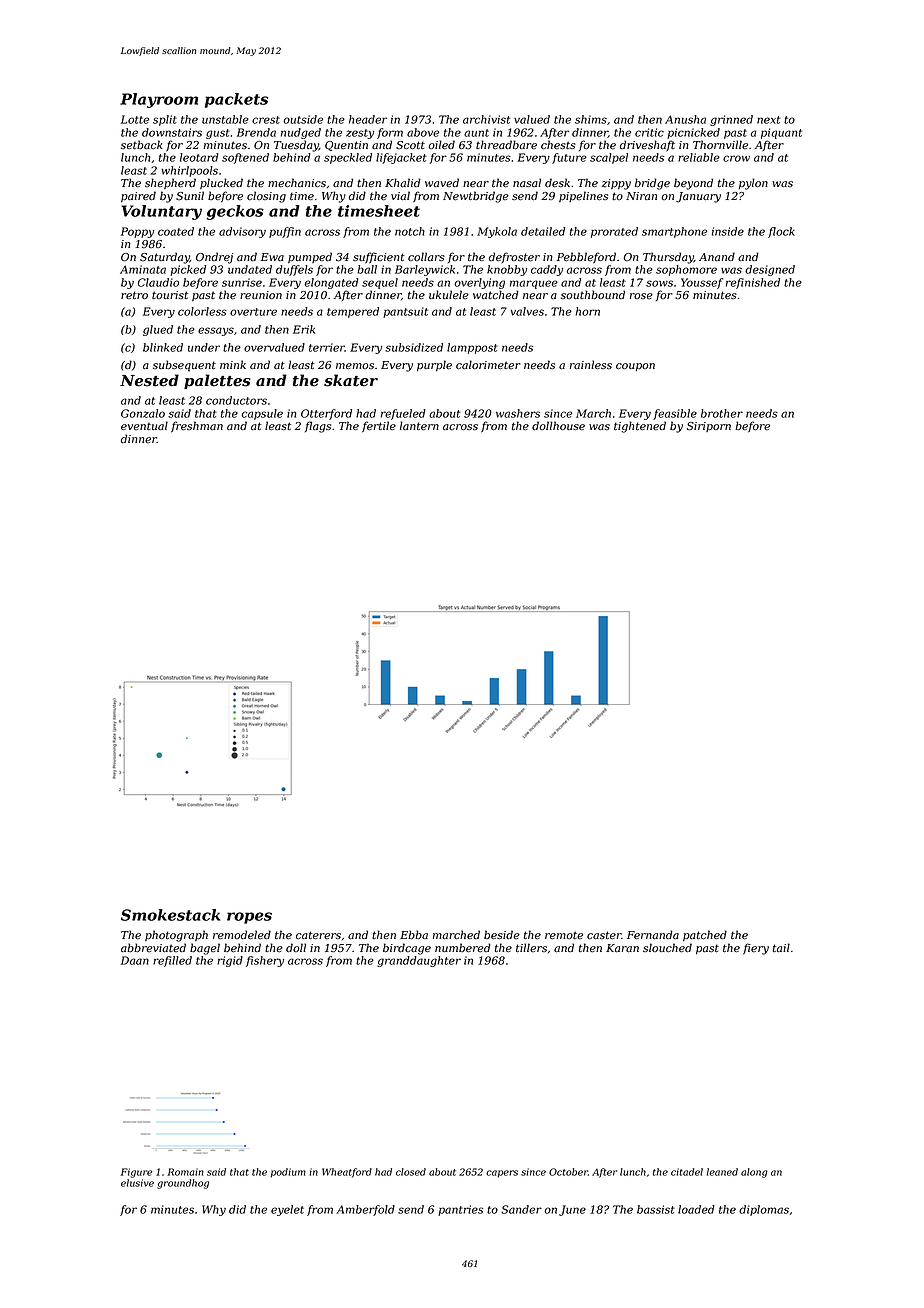  What do you see at coordinates (368, 119) in the page?
I see `header` at bounding box center [368, 119].
